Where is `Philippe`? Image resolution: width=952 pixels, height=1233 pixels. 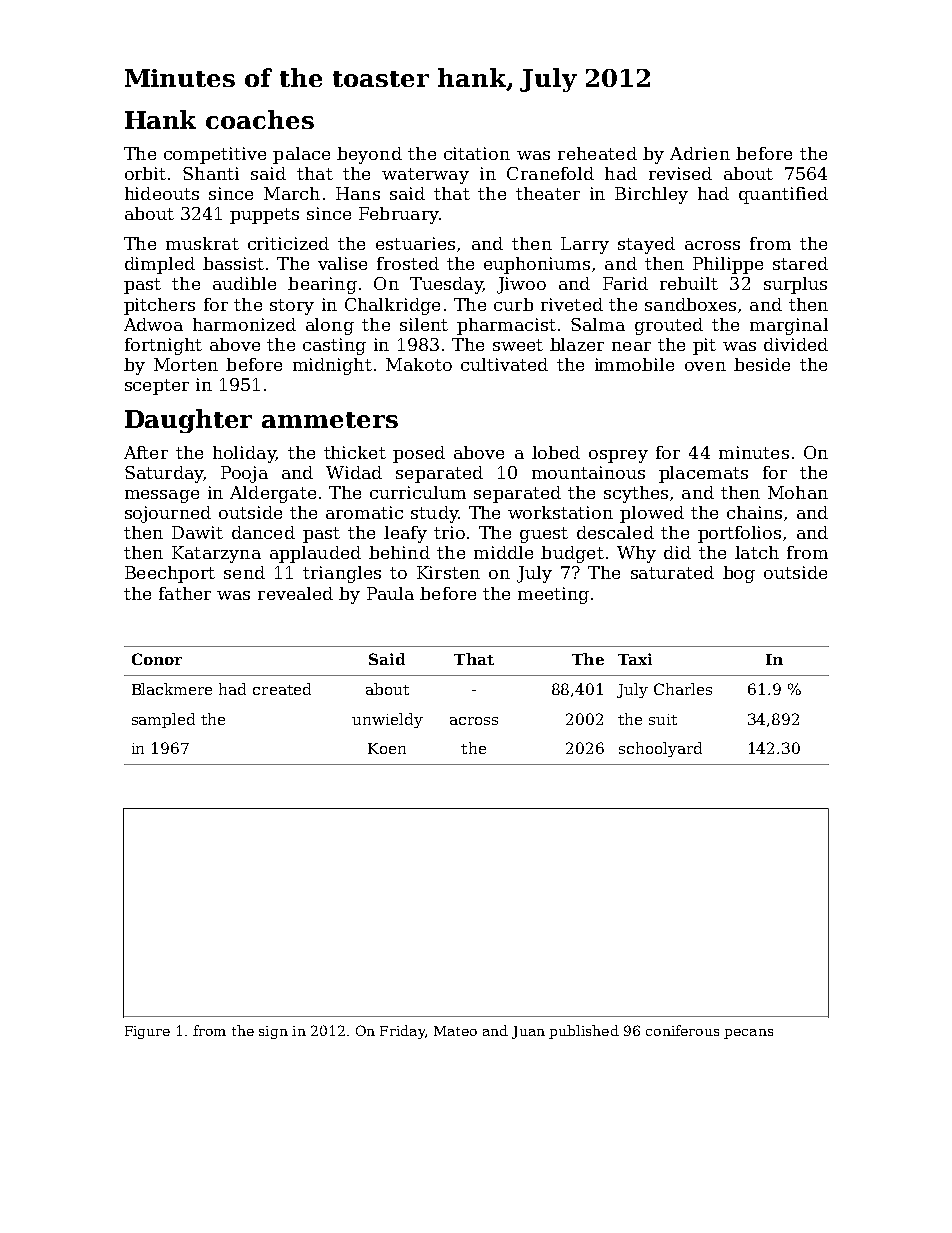 Philippe is located at coordinates (728, 265).
